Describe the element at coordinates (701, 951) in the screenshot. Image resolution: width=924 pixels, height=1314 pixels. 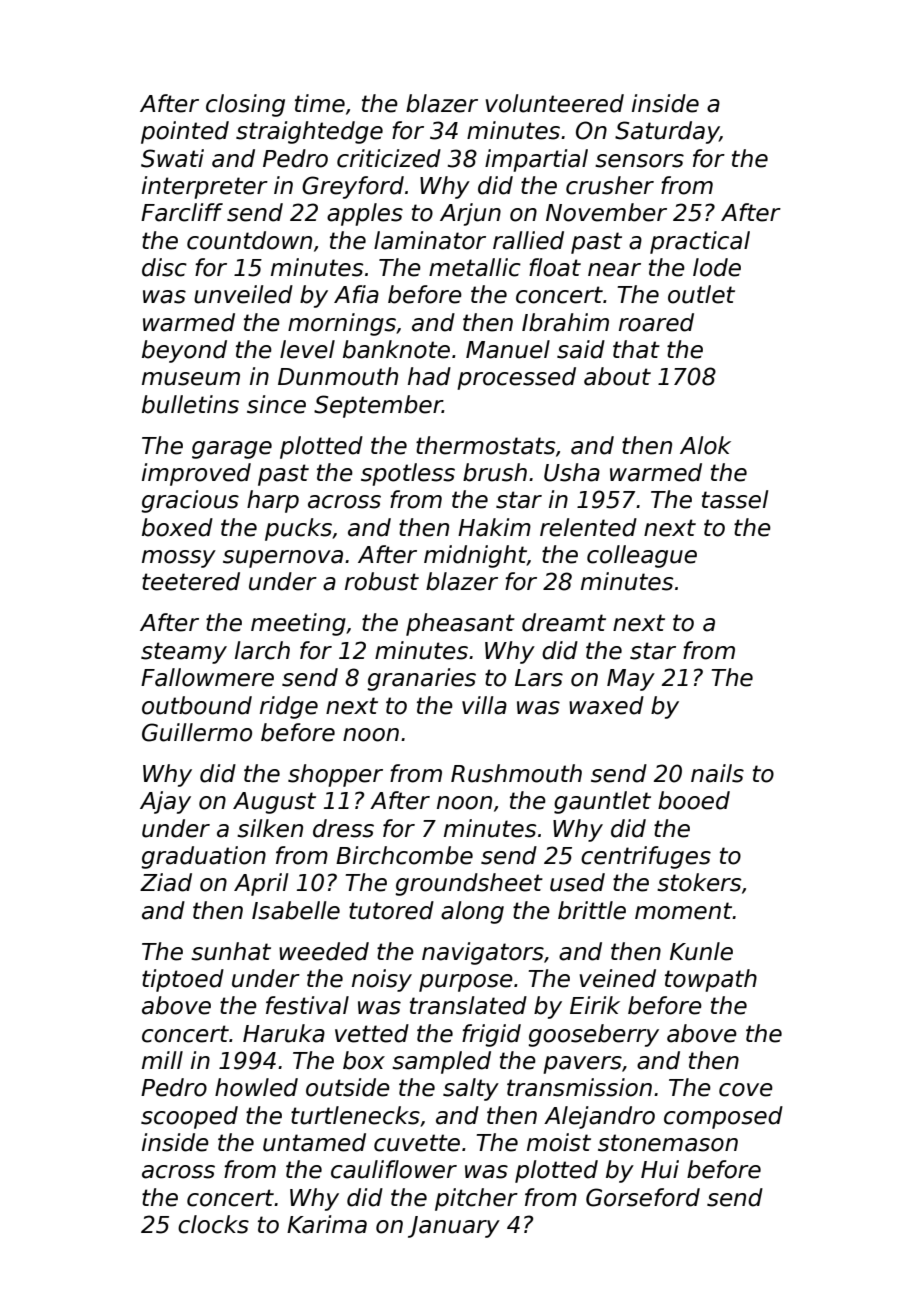
I see `Kunle` at that location.
